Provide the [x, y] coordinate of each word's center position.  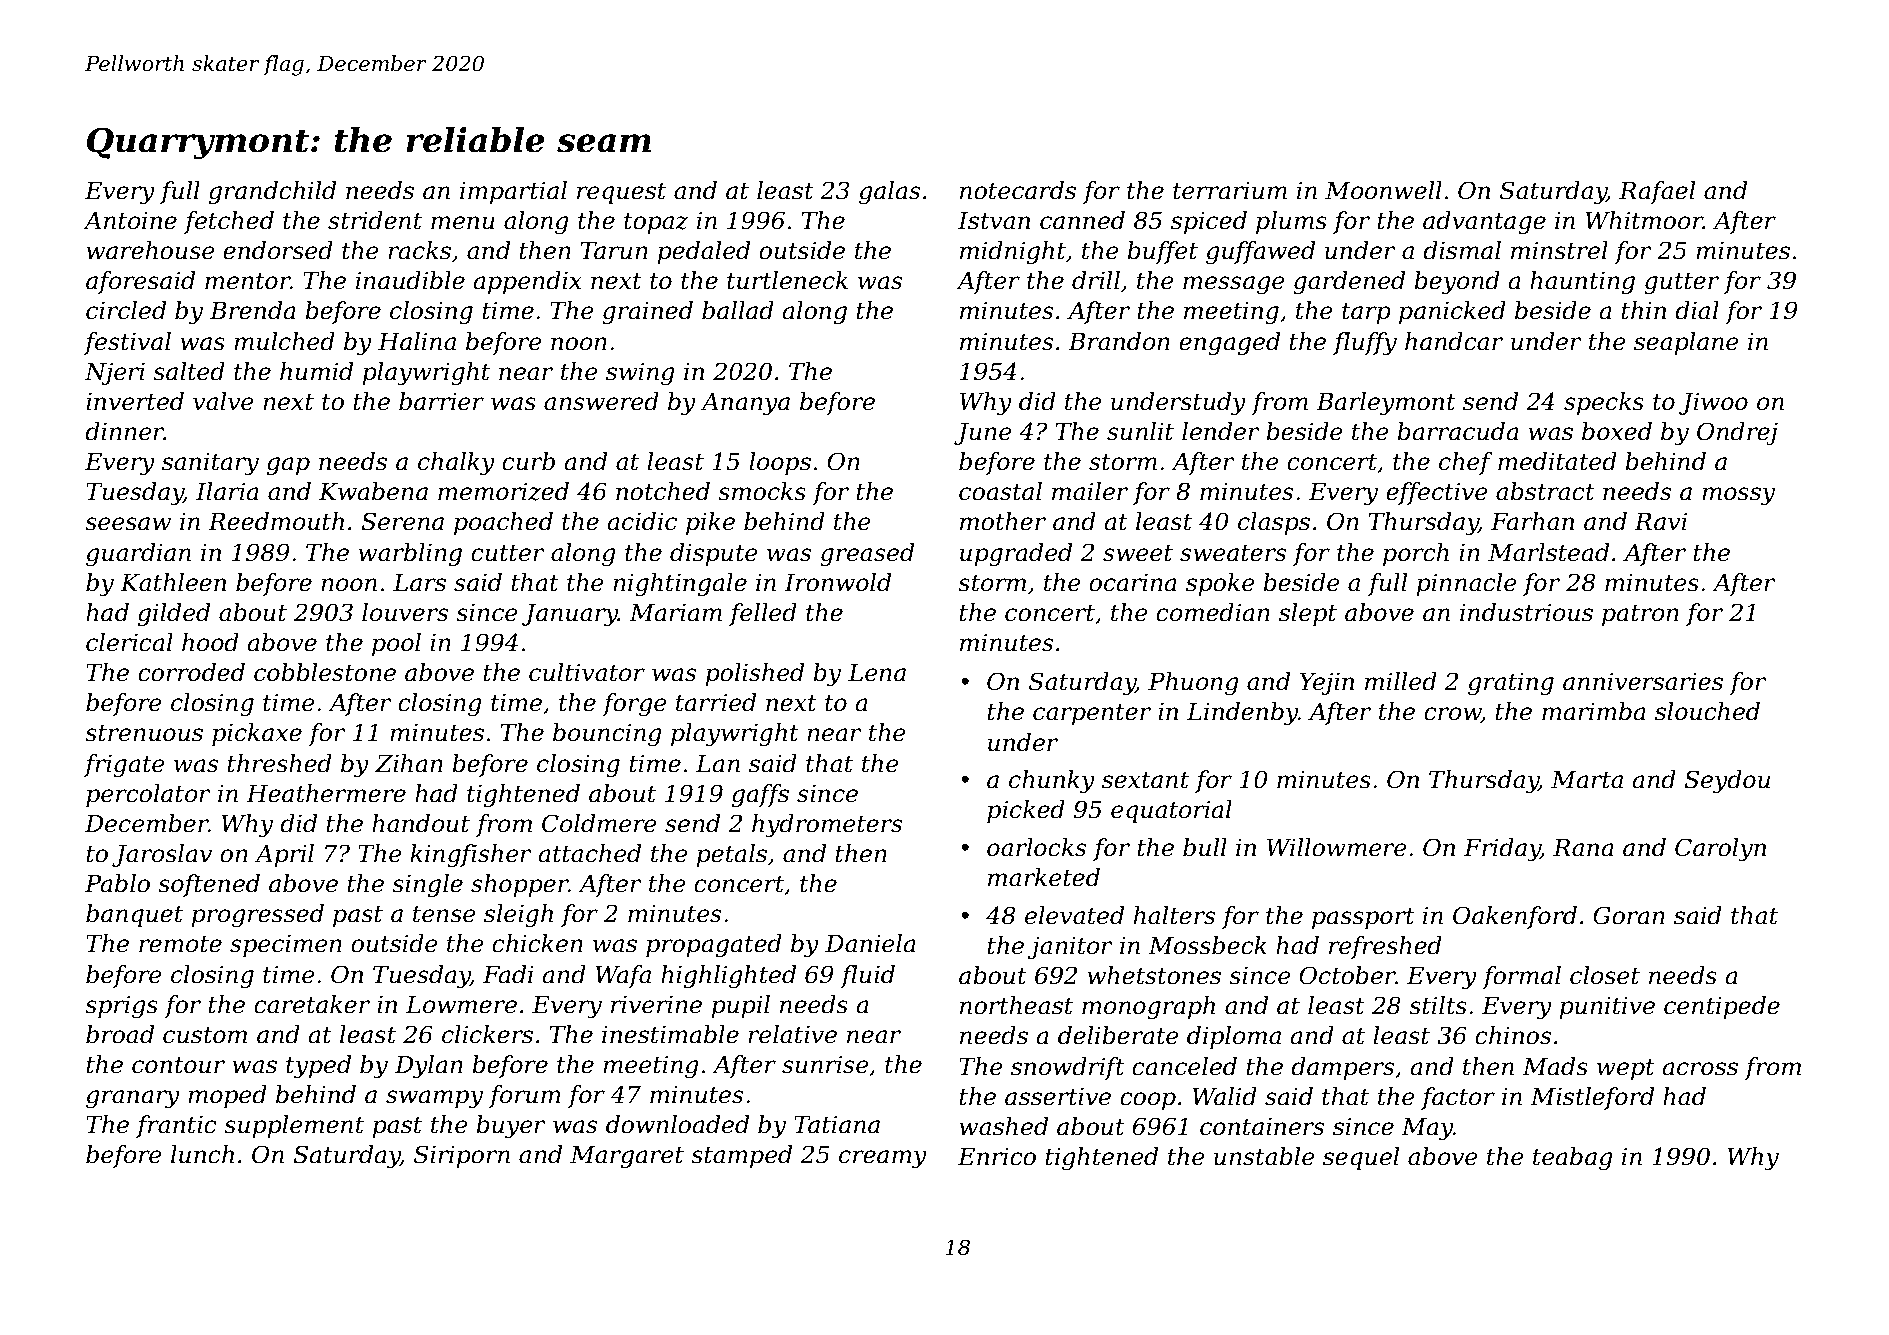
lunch [202, 1154]
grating [1511, 684]
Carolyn [1720, 849]
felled [763, 614]
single [427, 885]
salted [189, 371]
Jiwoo [1713, 404]
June [983, 434]
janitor [1070, 948]
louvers [405, 612]
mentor [247, 281]
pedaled [703, 252]
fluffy [1365, 343]
